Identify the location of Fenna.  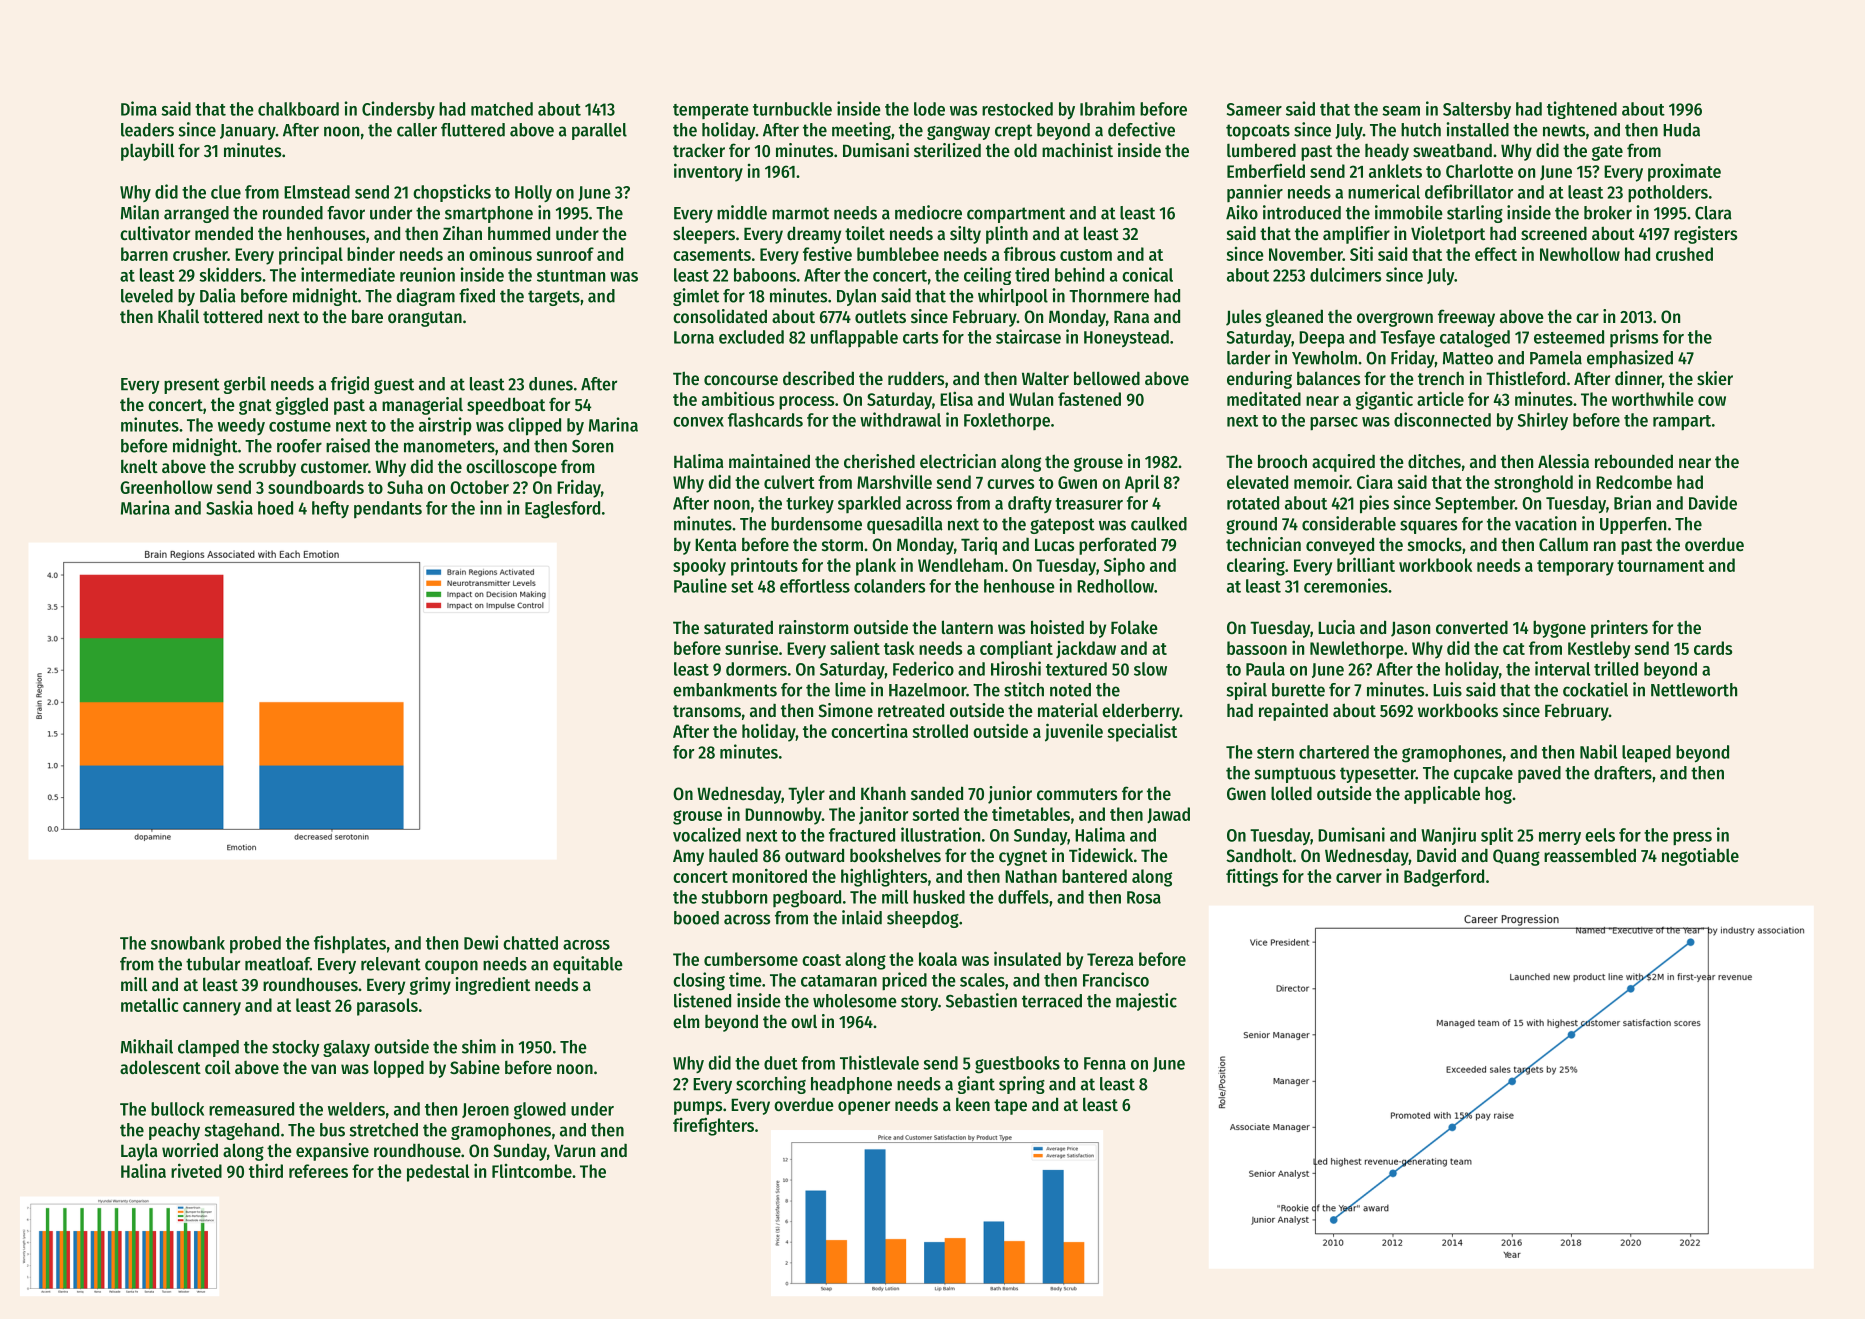
(1105, 1063).
